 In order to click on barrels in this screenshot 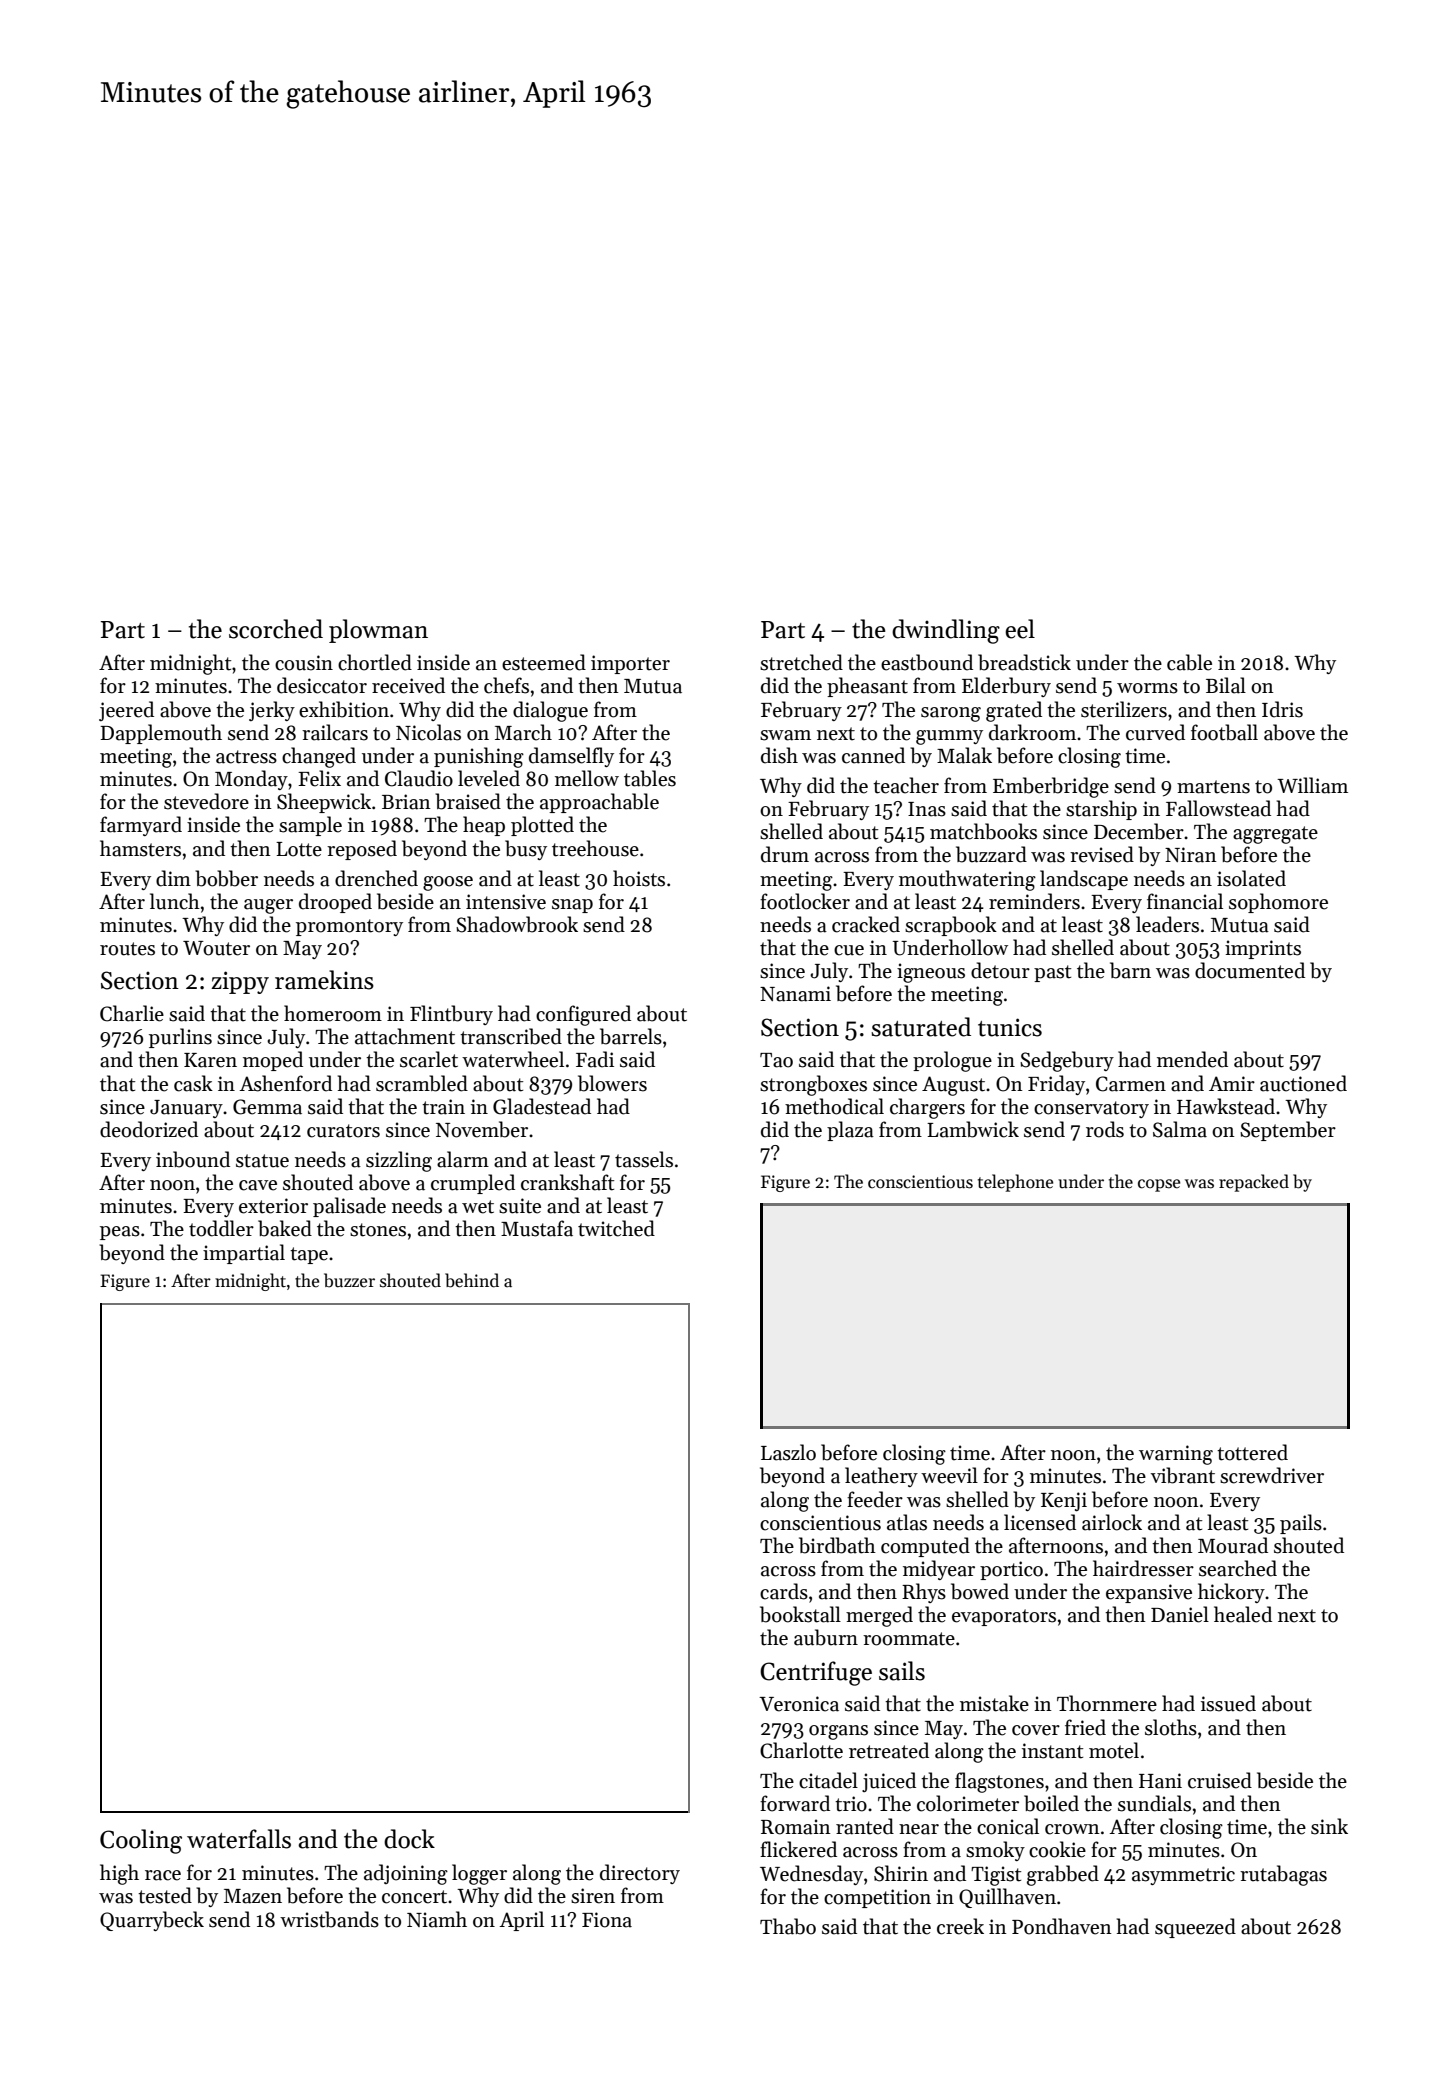, I will do `click(631, 1036)`.
